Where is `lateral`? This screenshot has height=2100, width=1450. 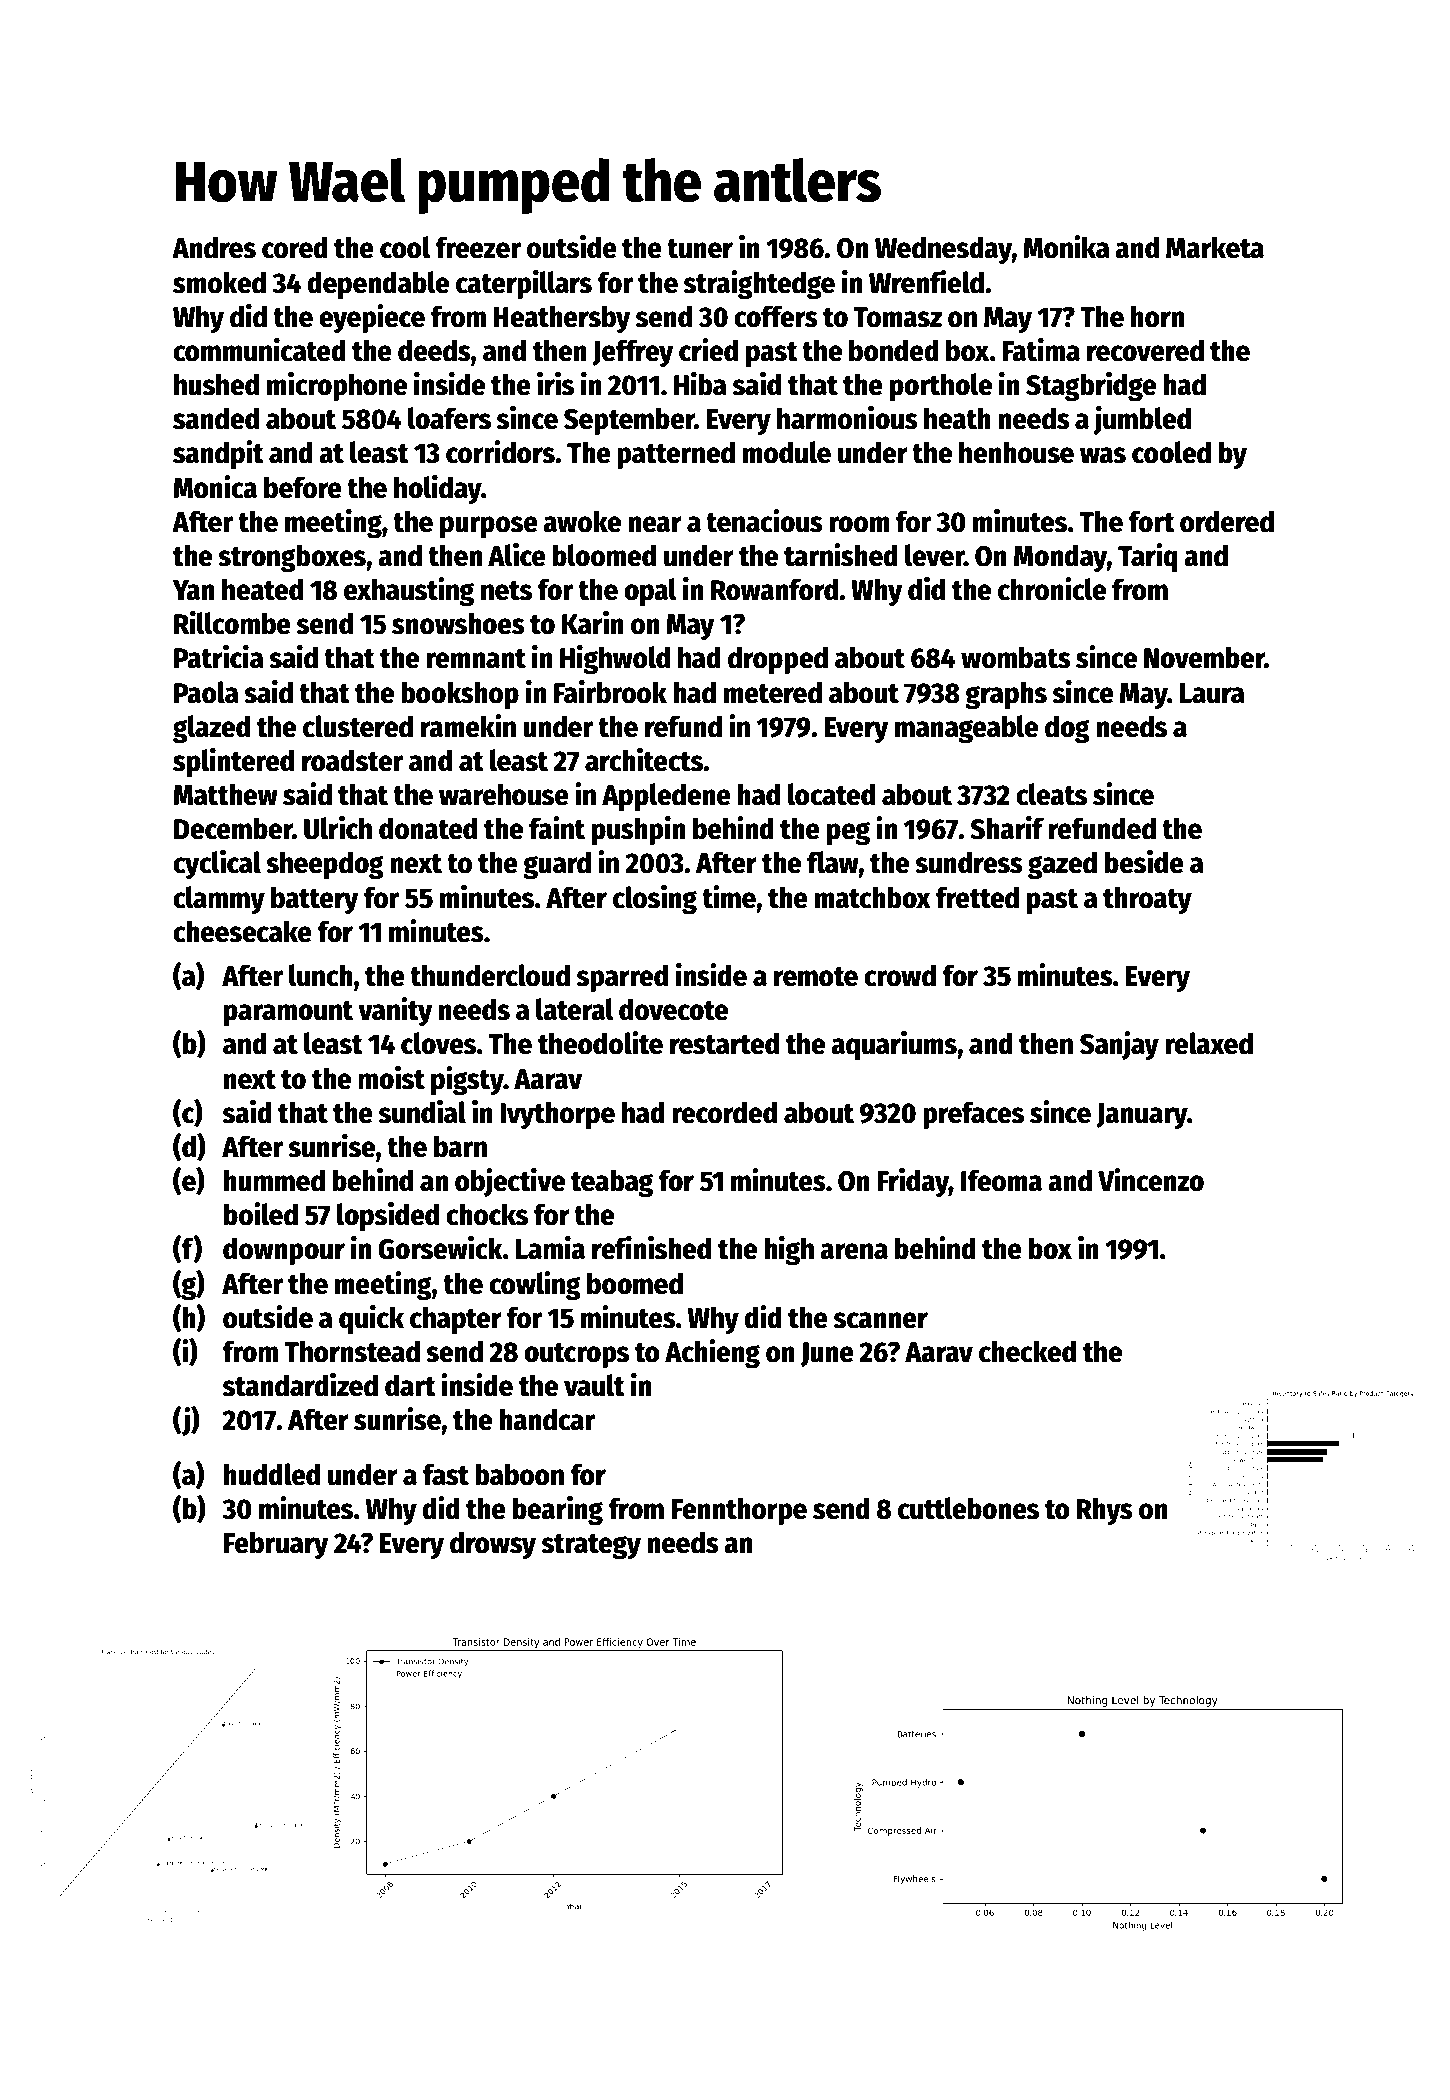
lateral is located at coordinates (575, 1009).
